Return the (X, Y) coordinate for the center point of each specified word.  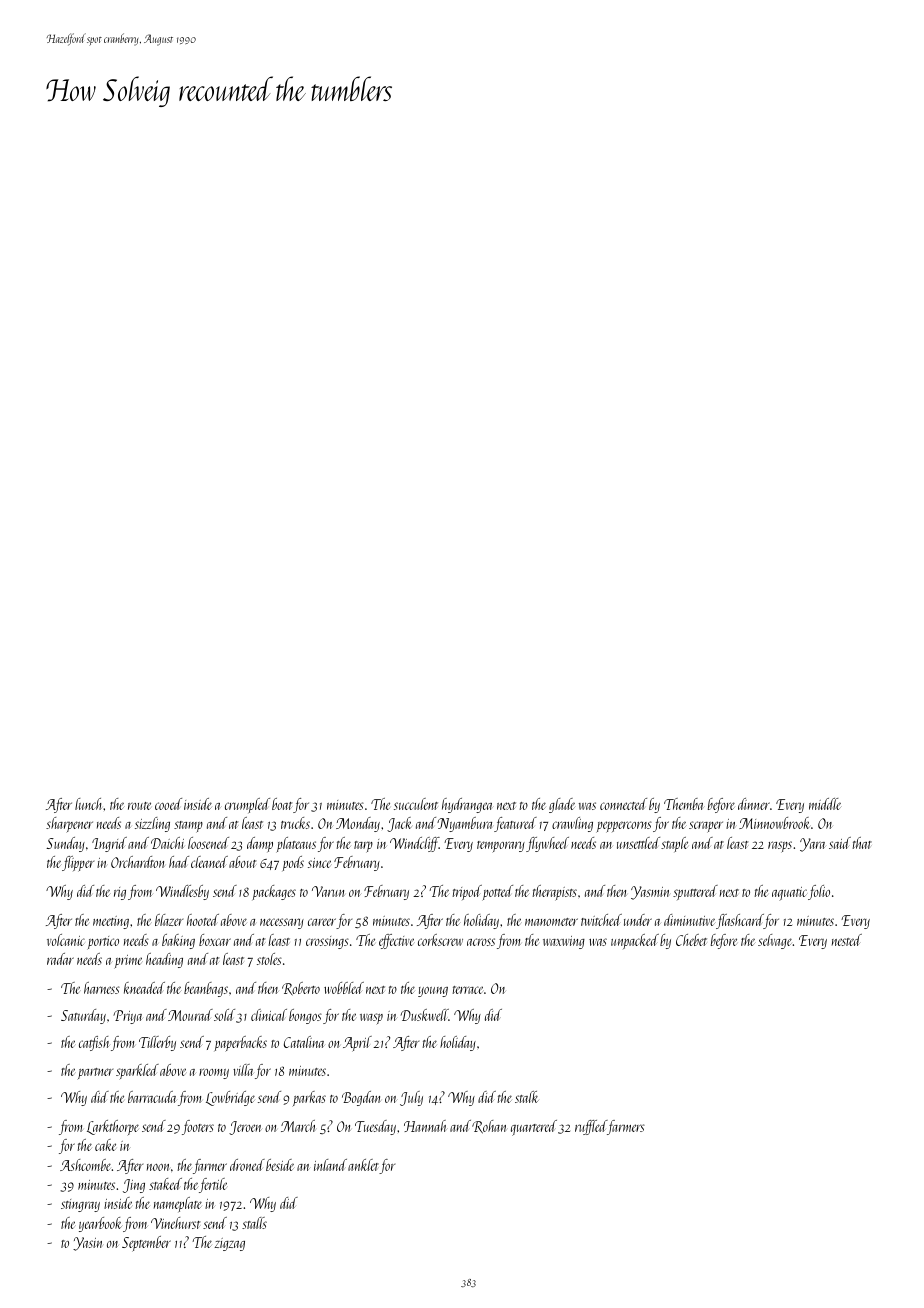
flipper (78, 864)
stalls (254, 1223)
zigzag (230, 1244)
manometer (551, 922)
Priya (128, 1017)
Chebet (691, 940)
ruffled (591, 1127)
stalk (527, 1097)
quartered (534, 1128)
